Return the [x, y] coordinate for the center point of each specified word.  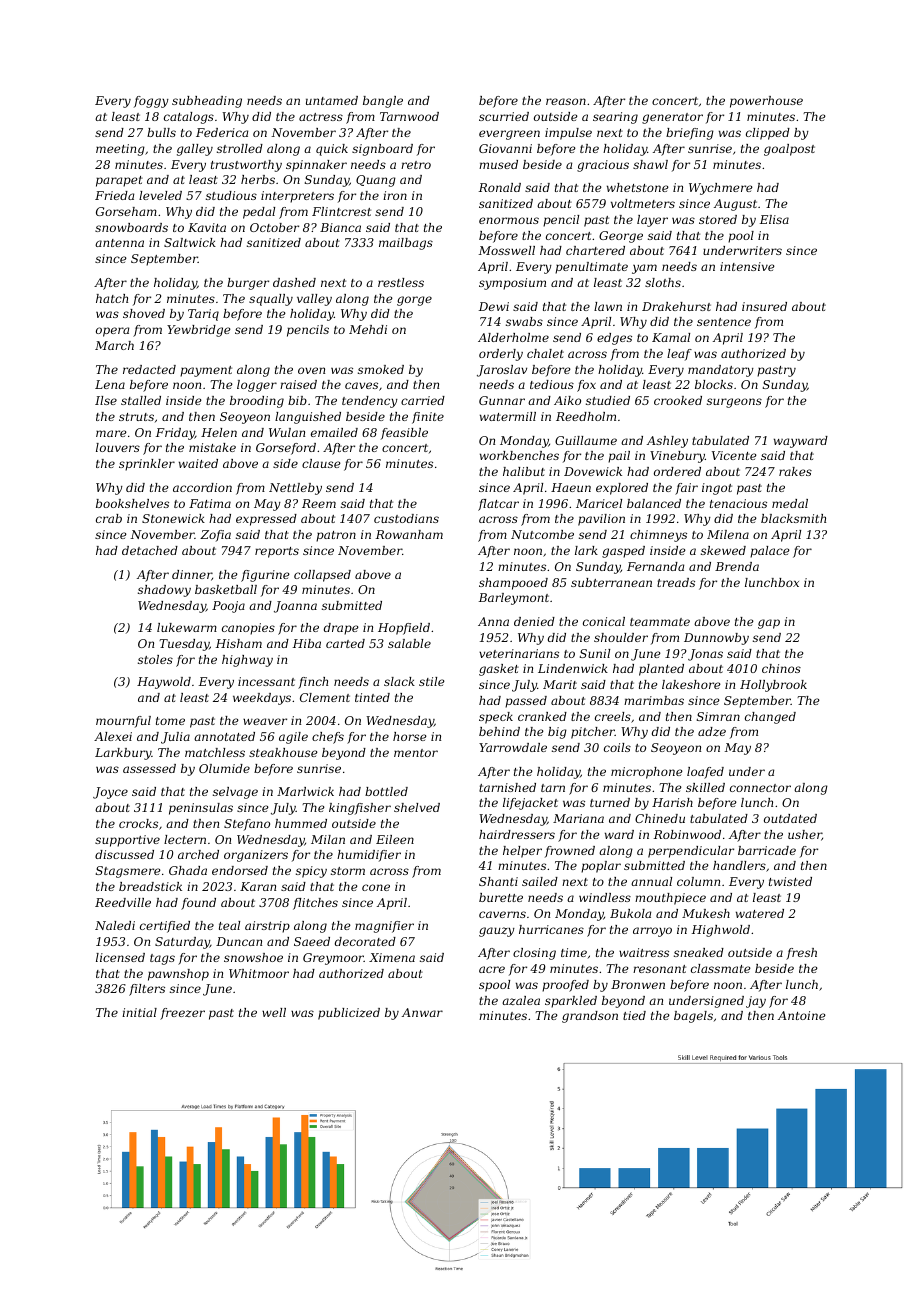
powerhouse [766, 102]
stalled [141, 400]
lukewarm [187, 627]
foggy [151, 102]
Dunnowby [716, 639]
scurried [504, 116]
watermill [508, 416]
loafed [705, 773]
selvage [235, 793]
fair [686, 489]
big [557, 733]
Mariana [578, 818]
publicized [349, 1014]
